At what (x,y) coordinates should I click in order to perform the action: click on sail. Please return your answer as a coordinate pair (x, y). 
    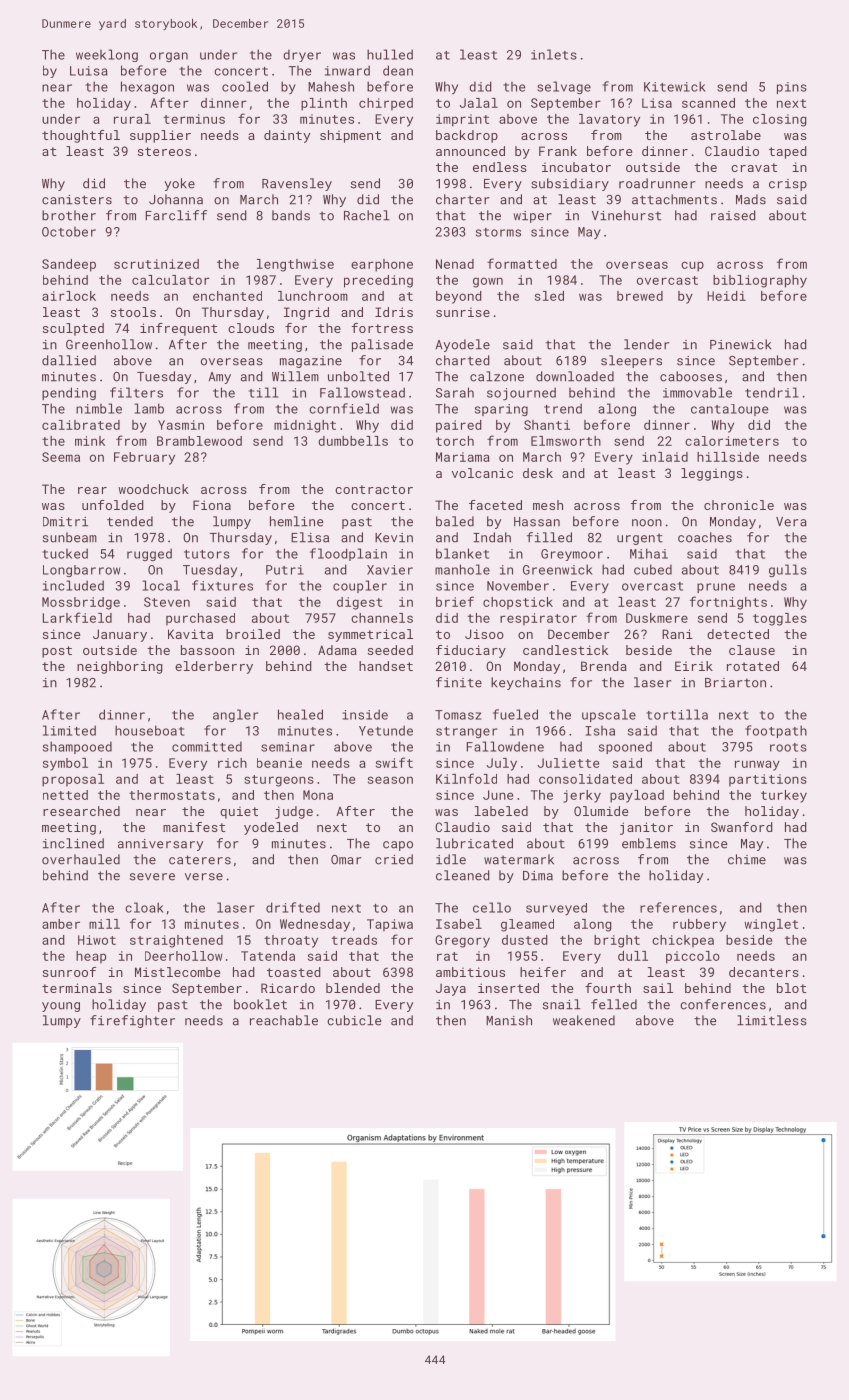
    Looking at the image, I should click on (658, 988).
